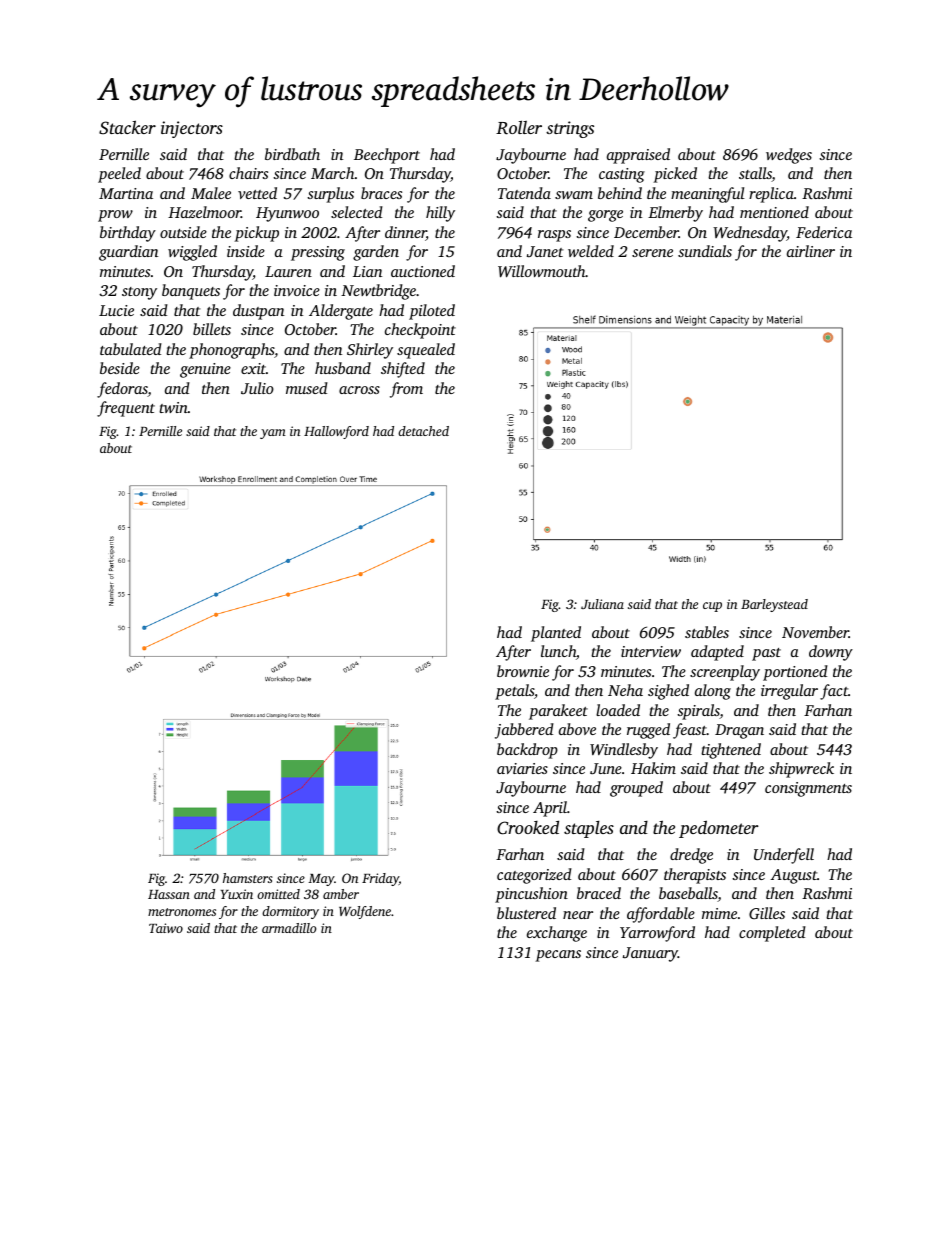  I want to click on peeled, so click(119, 175).
